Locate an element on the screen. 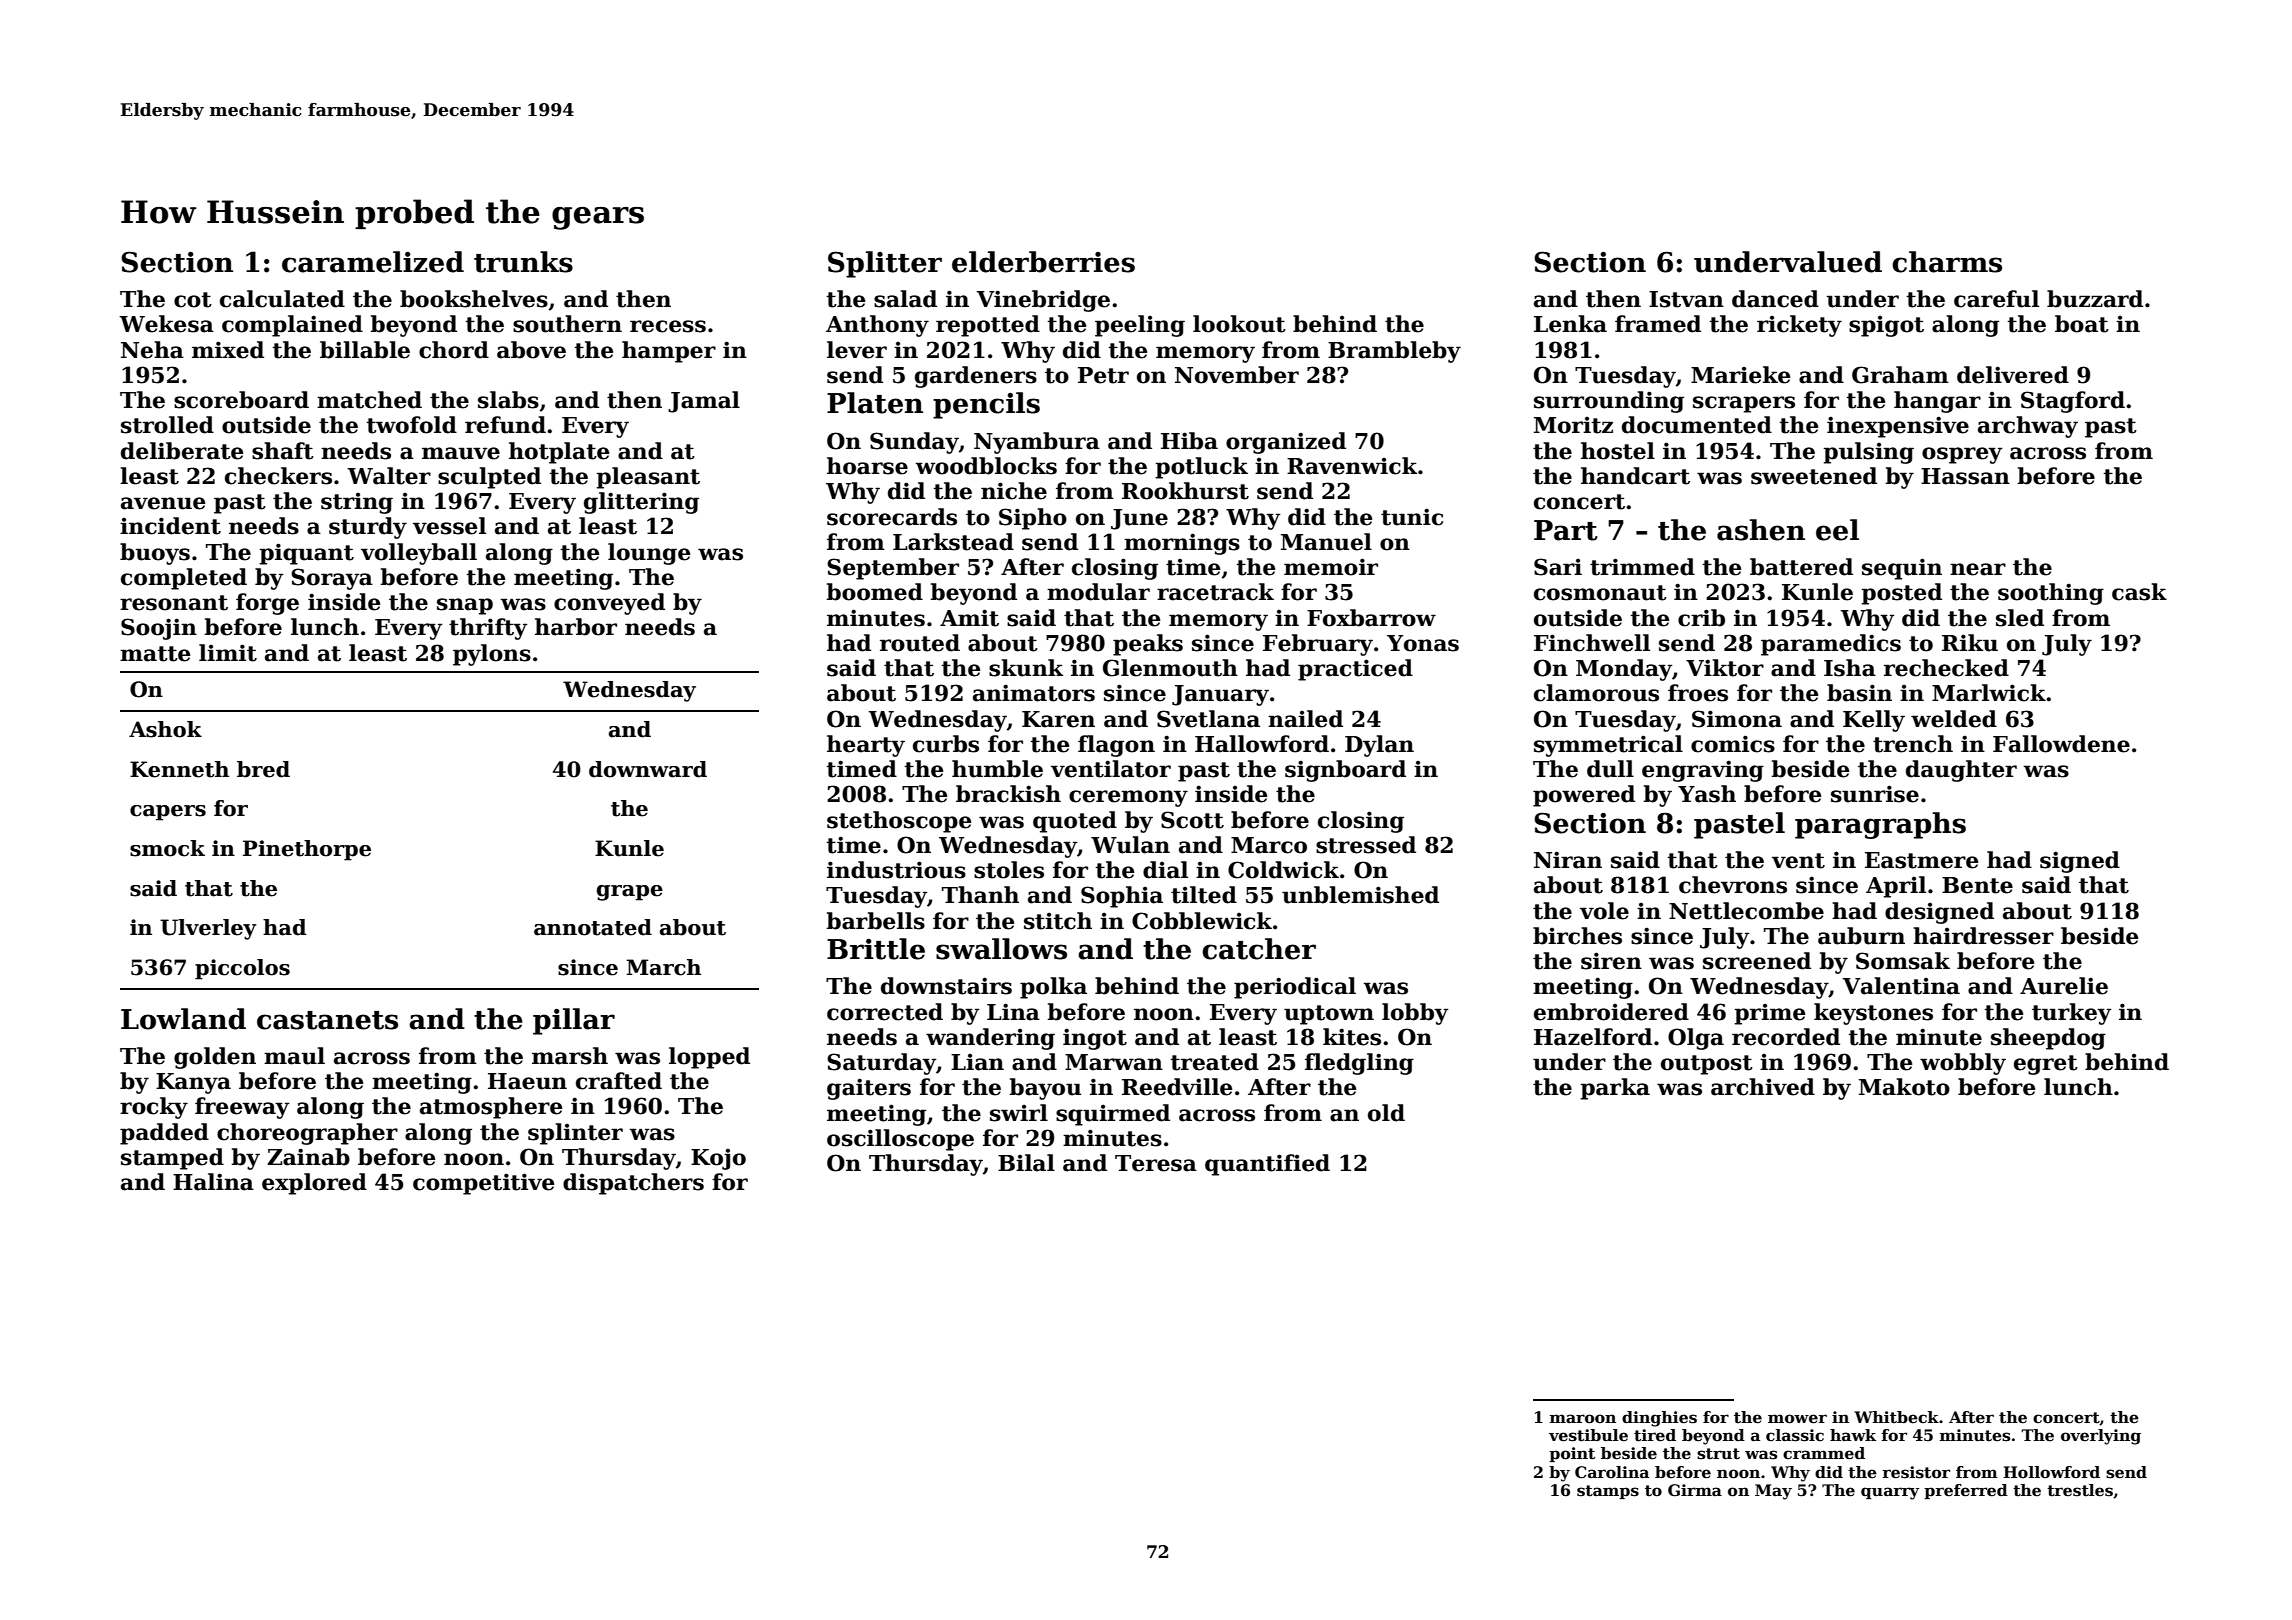 Image resolution: width=2292 pixels, height=1620 pixels. treated is located at coordinates (1214, 1062).
